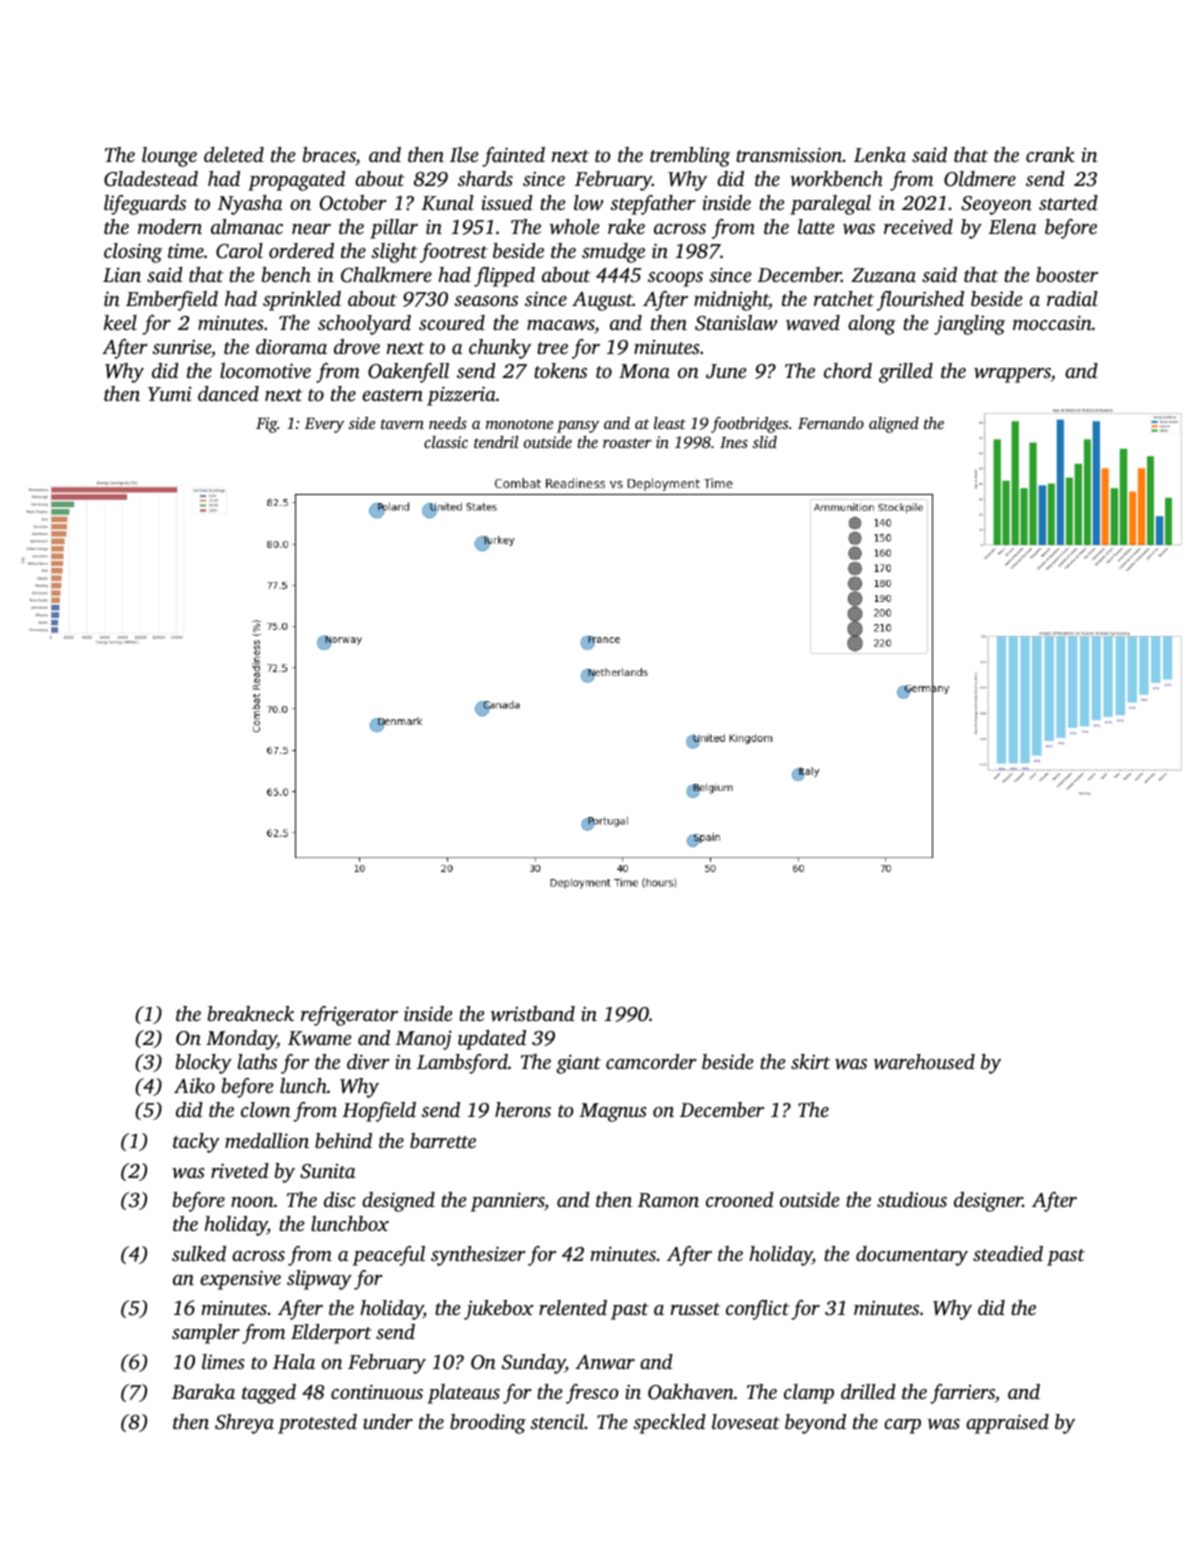 Image resolution: width=1201 pixels, height=1554 pixels. Describe the element at coordinates (1007, 1424) in the screenshot. I see `appraised` at that location.
